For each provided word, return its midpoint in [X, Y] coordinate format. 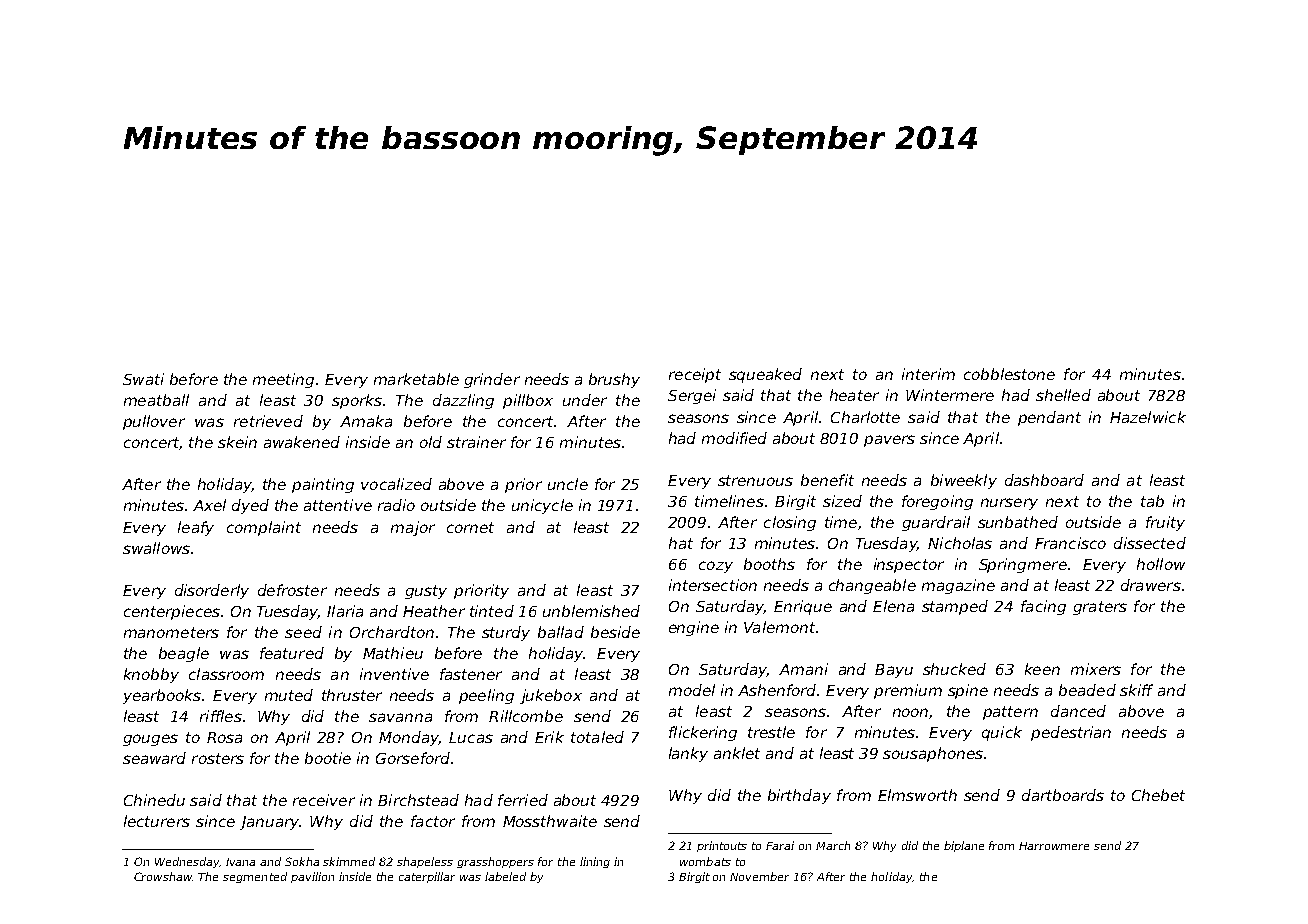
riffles [221, 716]
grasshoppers [495, 862]
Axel [209, 505]
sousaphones [933, 754]
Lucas [471, 737]
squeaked [765, 375]
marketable [416, 379]
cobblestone [1009, 374]
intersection [713, 585]
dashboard [1044, 480]
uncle [568, 484]
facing [1043, 607]
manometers [171, 632]
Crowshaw [163, 876]
